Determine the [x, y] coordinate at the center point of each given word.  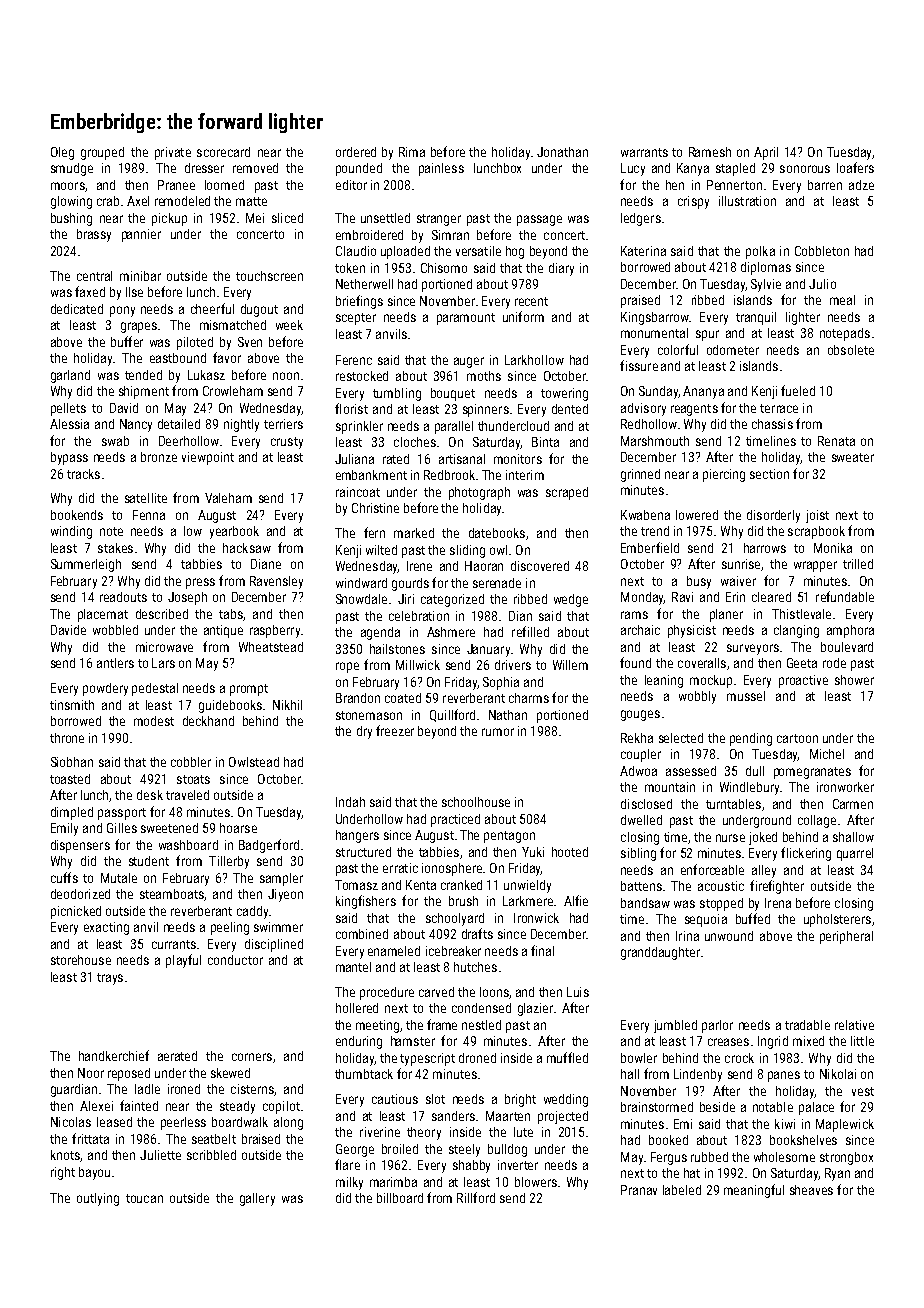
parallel [454, 427]
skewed [230, 1073]
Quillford [452, 715]
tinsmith [72, 705]
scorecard [223, 152]
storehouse [81, 960]
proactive [803, 681]
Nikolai [838, 1074]
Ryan [837, 1174]
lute [523, 1132]
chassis [772, 424]
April [766, 153]
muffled [567, 1057]
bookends [77, 515]
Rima [412, 152]
